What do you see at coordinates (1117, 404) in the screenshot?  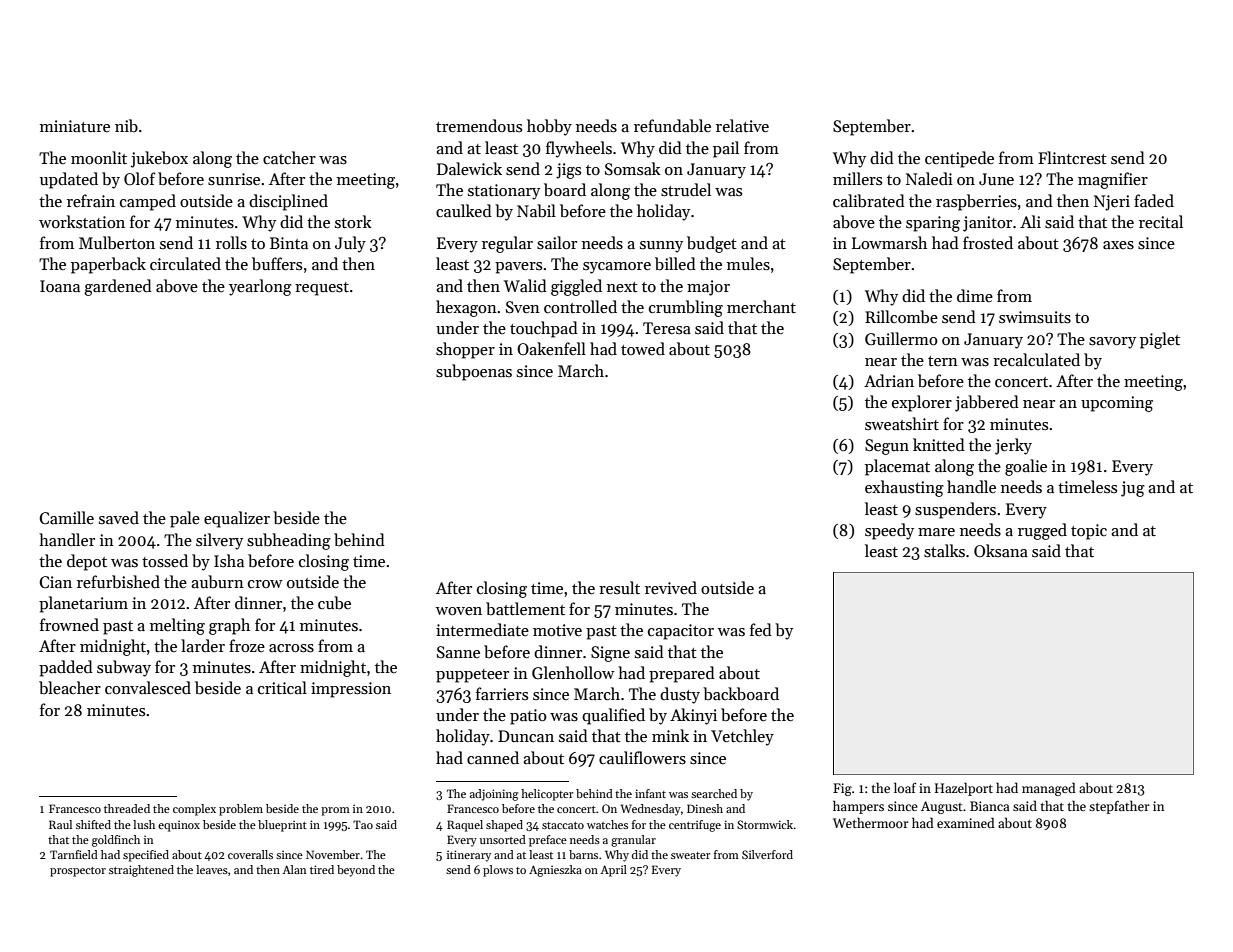 I see `upcoming` at bounding box center [1117, 404].
